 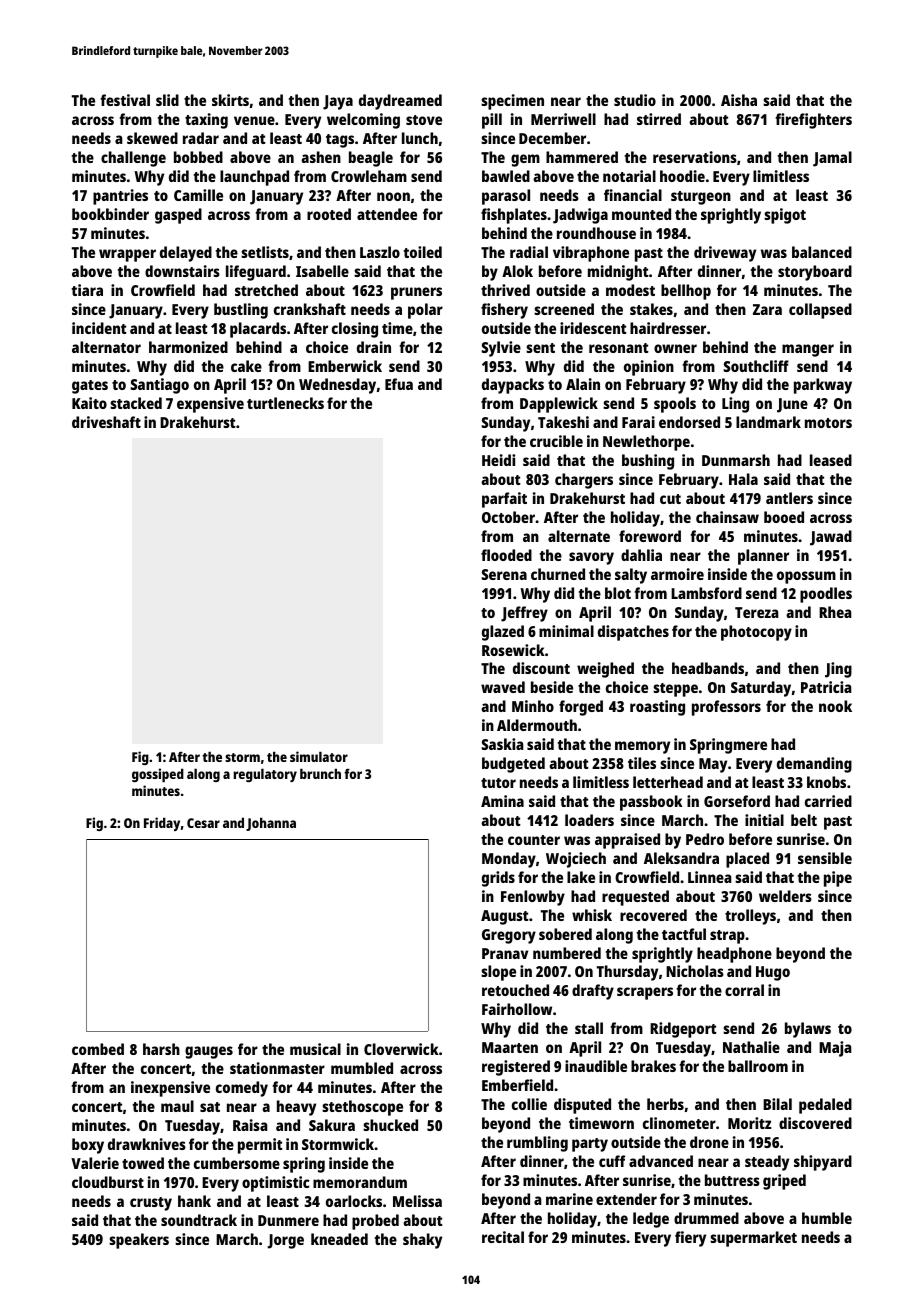 I want to click on Hugo, so click(x=773, y=973).
